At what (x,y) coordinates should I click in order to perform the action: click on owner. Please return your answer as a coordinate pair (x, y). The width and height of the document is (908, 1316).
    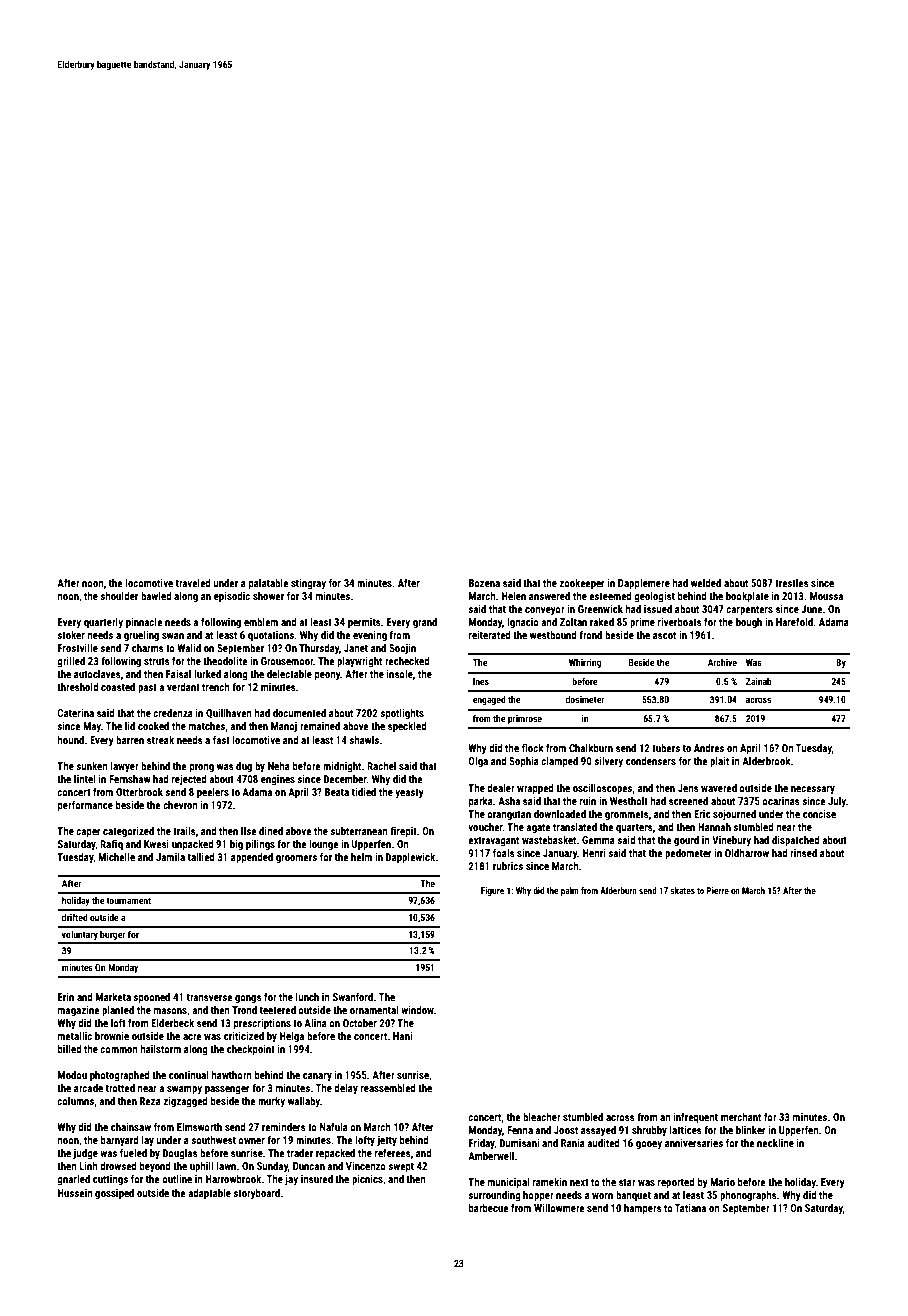
    Looking at the image, I should click on (251, 1141).
